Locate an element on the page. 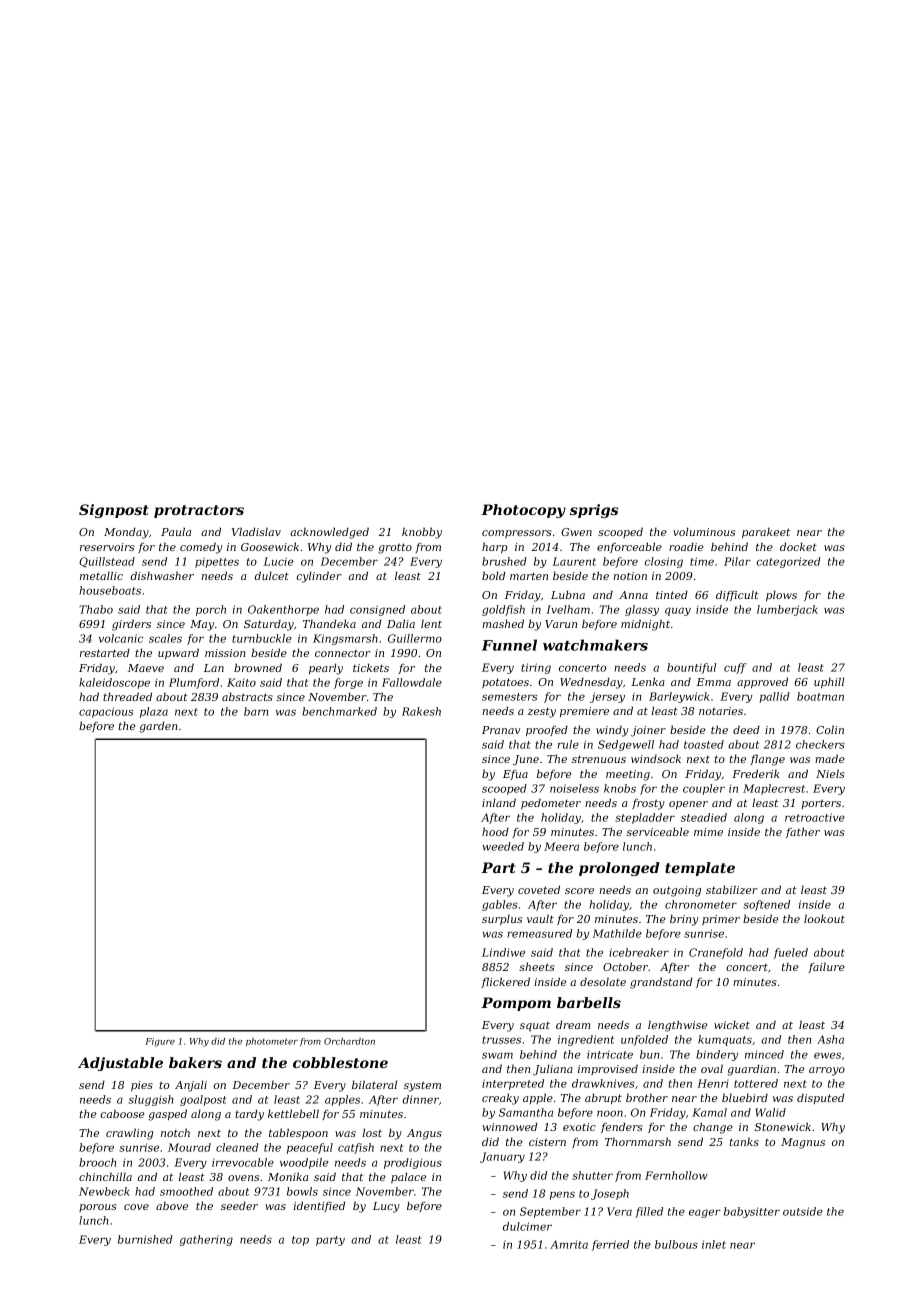 The height and width of the document is (1308, 924). knobby is located at coordinates (422, 533).
